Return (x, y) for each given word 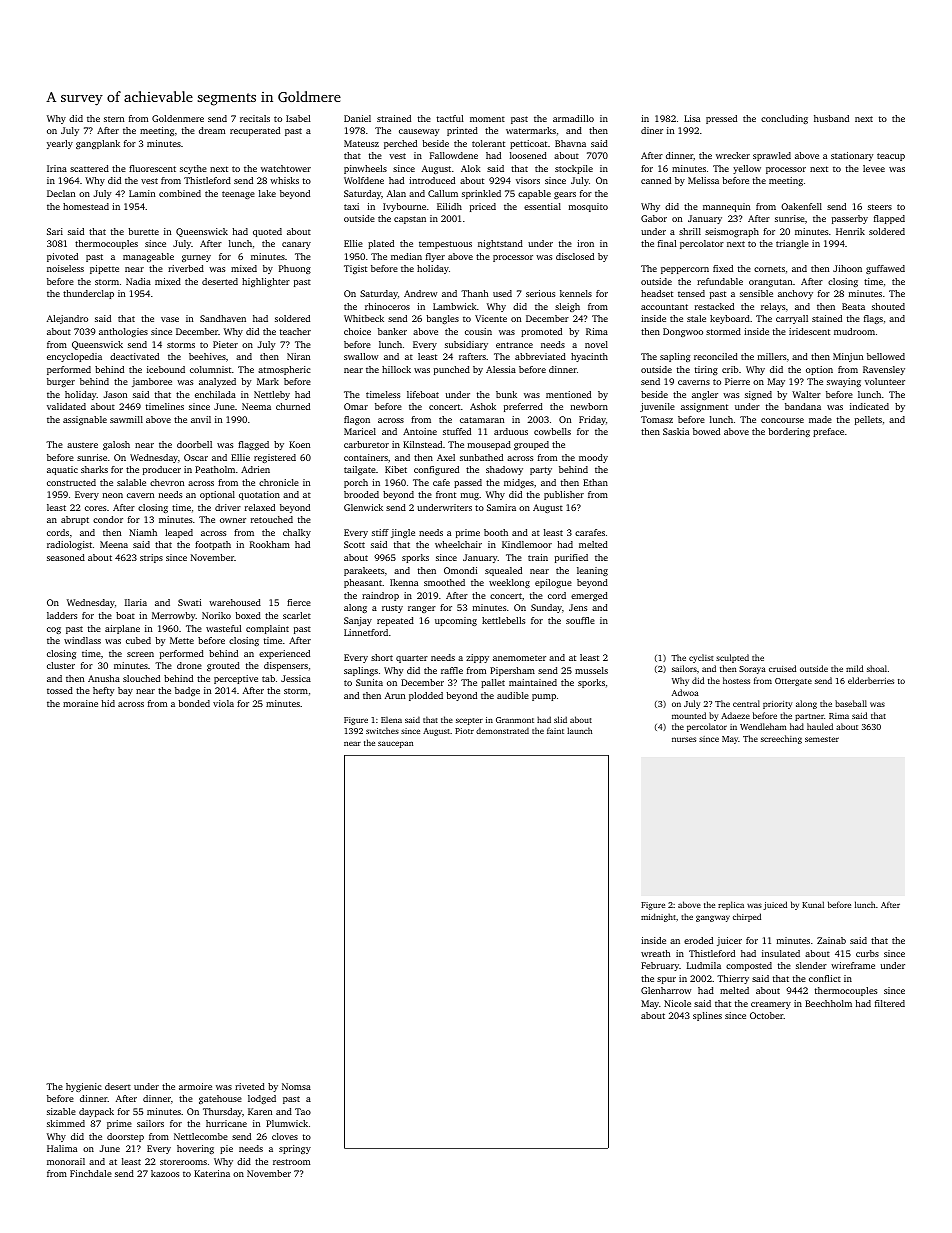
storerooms (183, 1162)
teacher (295, 331)
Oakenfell (801, 206)
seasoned (66, 557)
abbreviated (540, 356)
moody (593, 458)
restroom (291, 1162)
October (767, 1015)
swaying (844, 382)
